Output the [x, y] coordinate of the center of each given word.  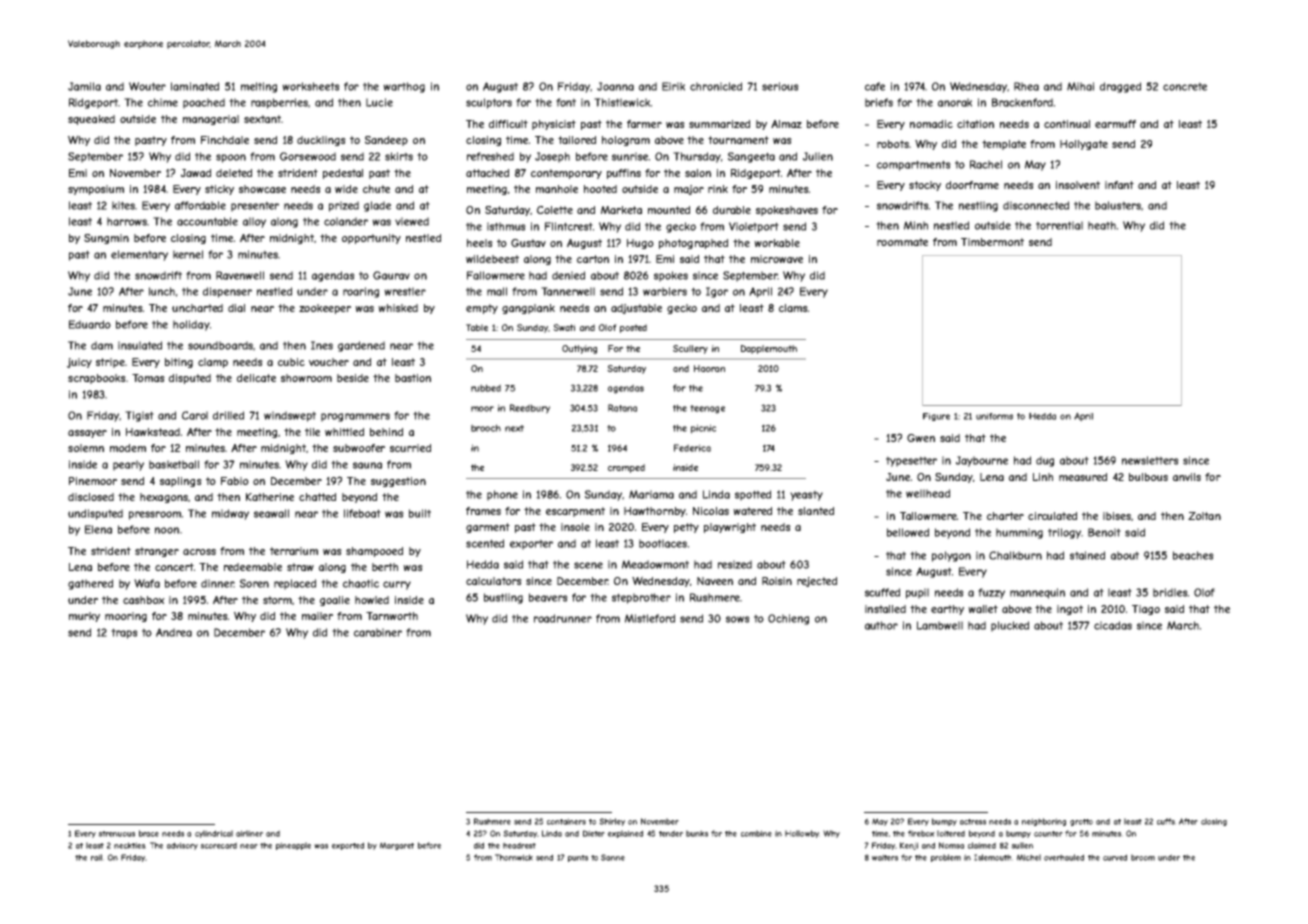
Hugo [640, 244]
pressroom [155, 515]
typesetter [911, 461]
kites [123, 205]
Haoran [709, 368]
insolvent [1078, 185]
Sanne [613, 857]
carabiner [378, 632]
